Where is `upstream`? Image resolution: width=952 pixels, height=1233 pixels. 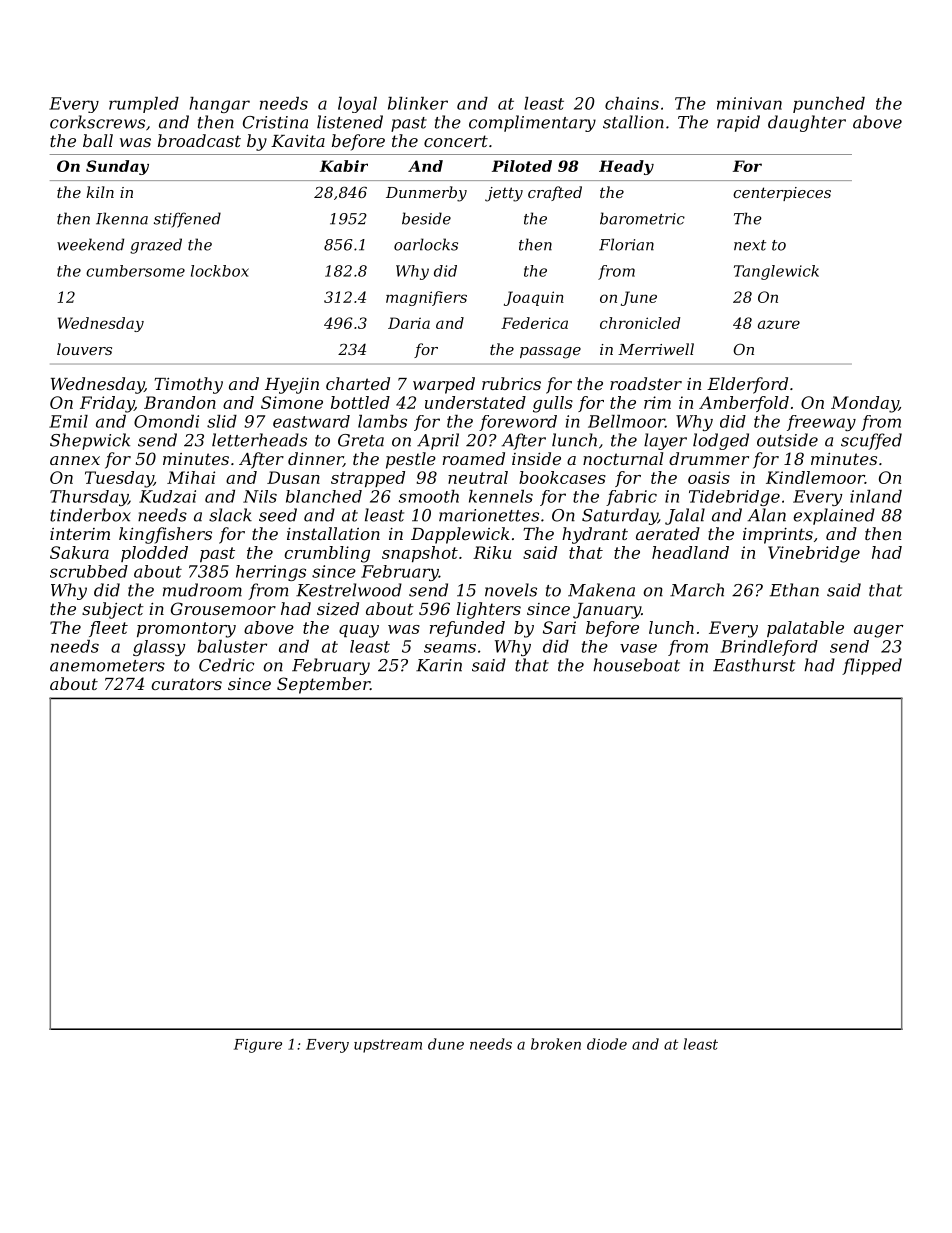 upstream is located at coordinates (388, 1046).
